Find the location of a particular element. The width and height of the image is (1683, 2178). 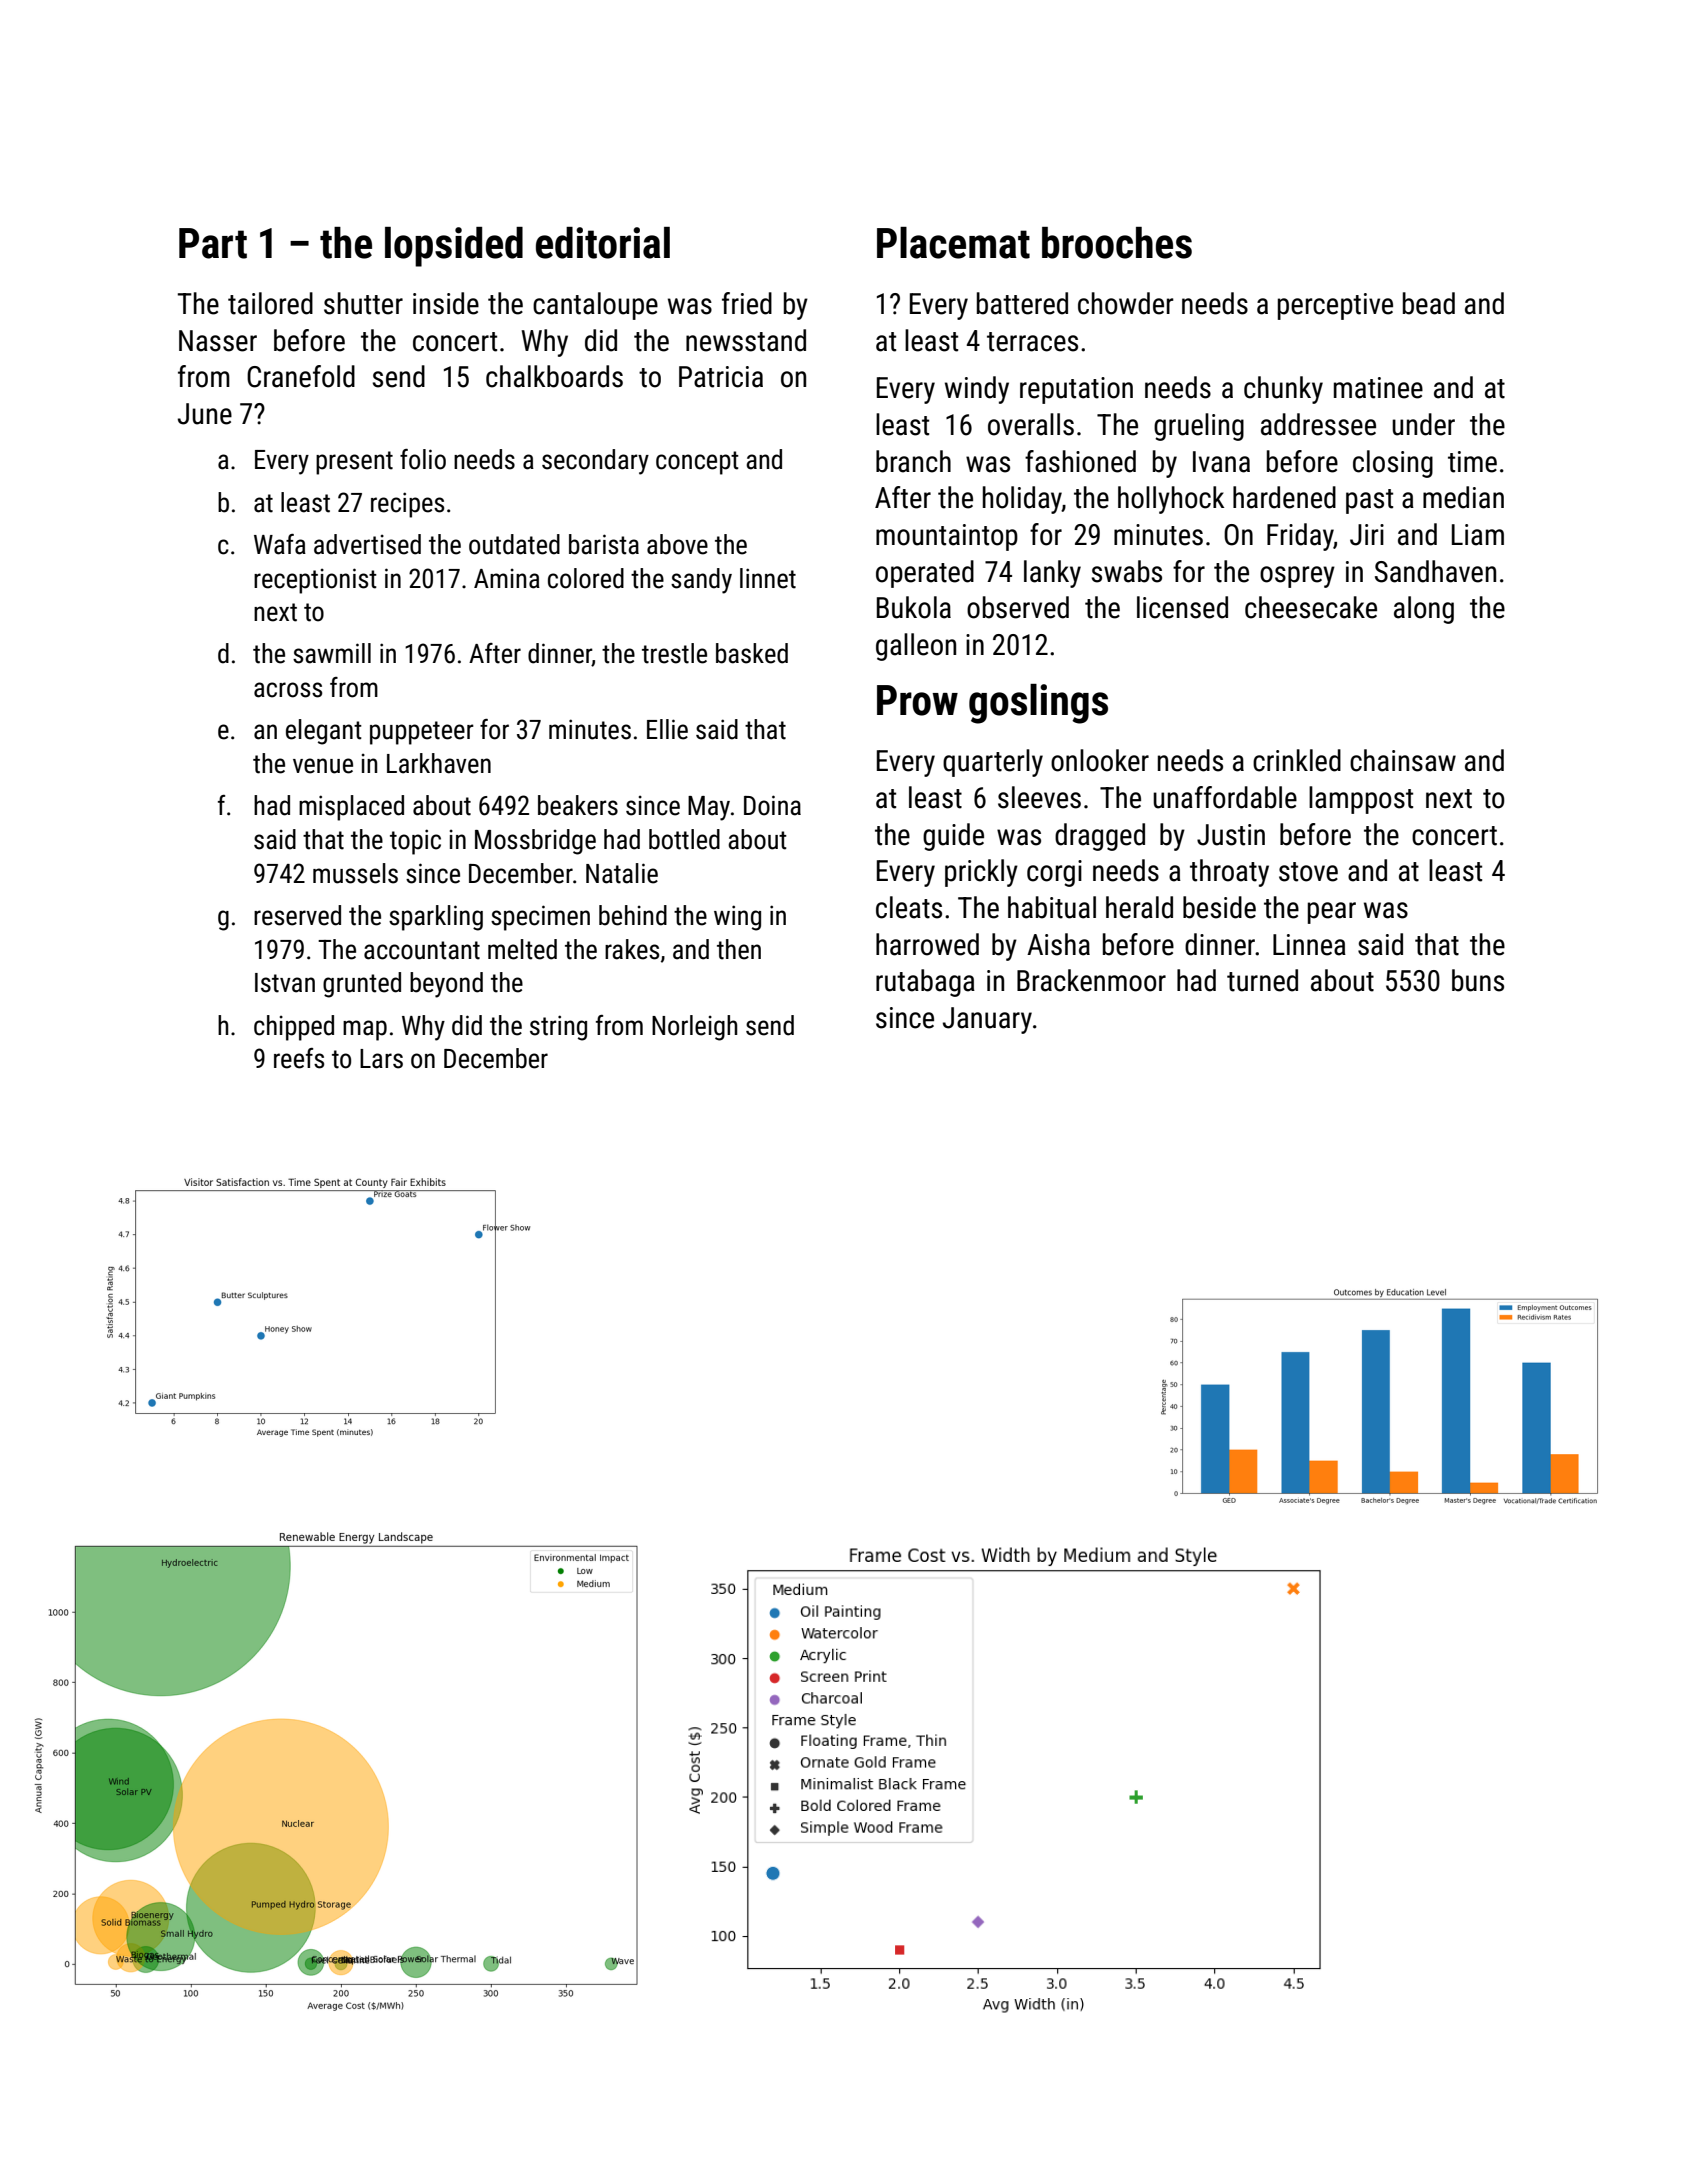

Placemat is located at coordinates (953, 243).
